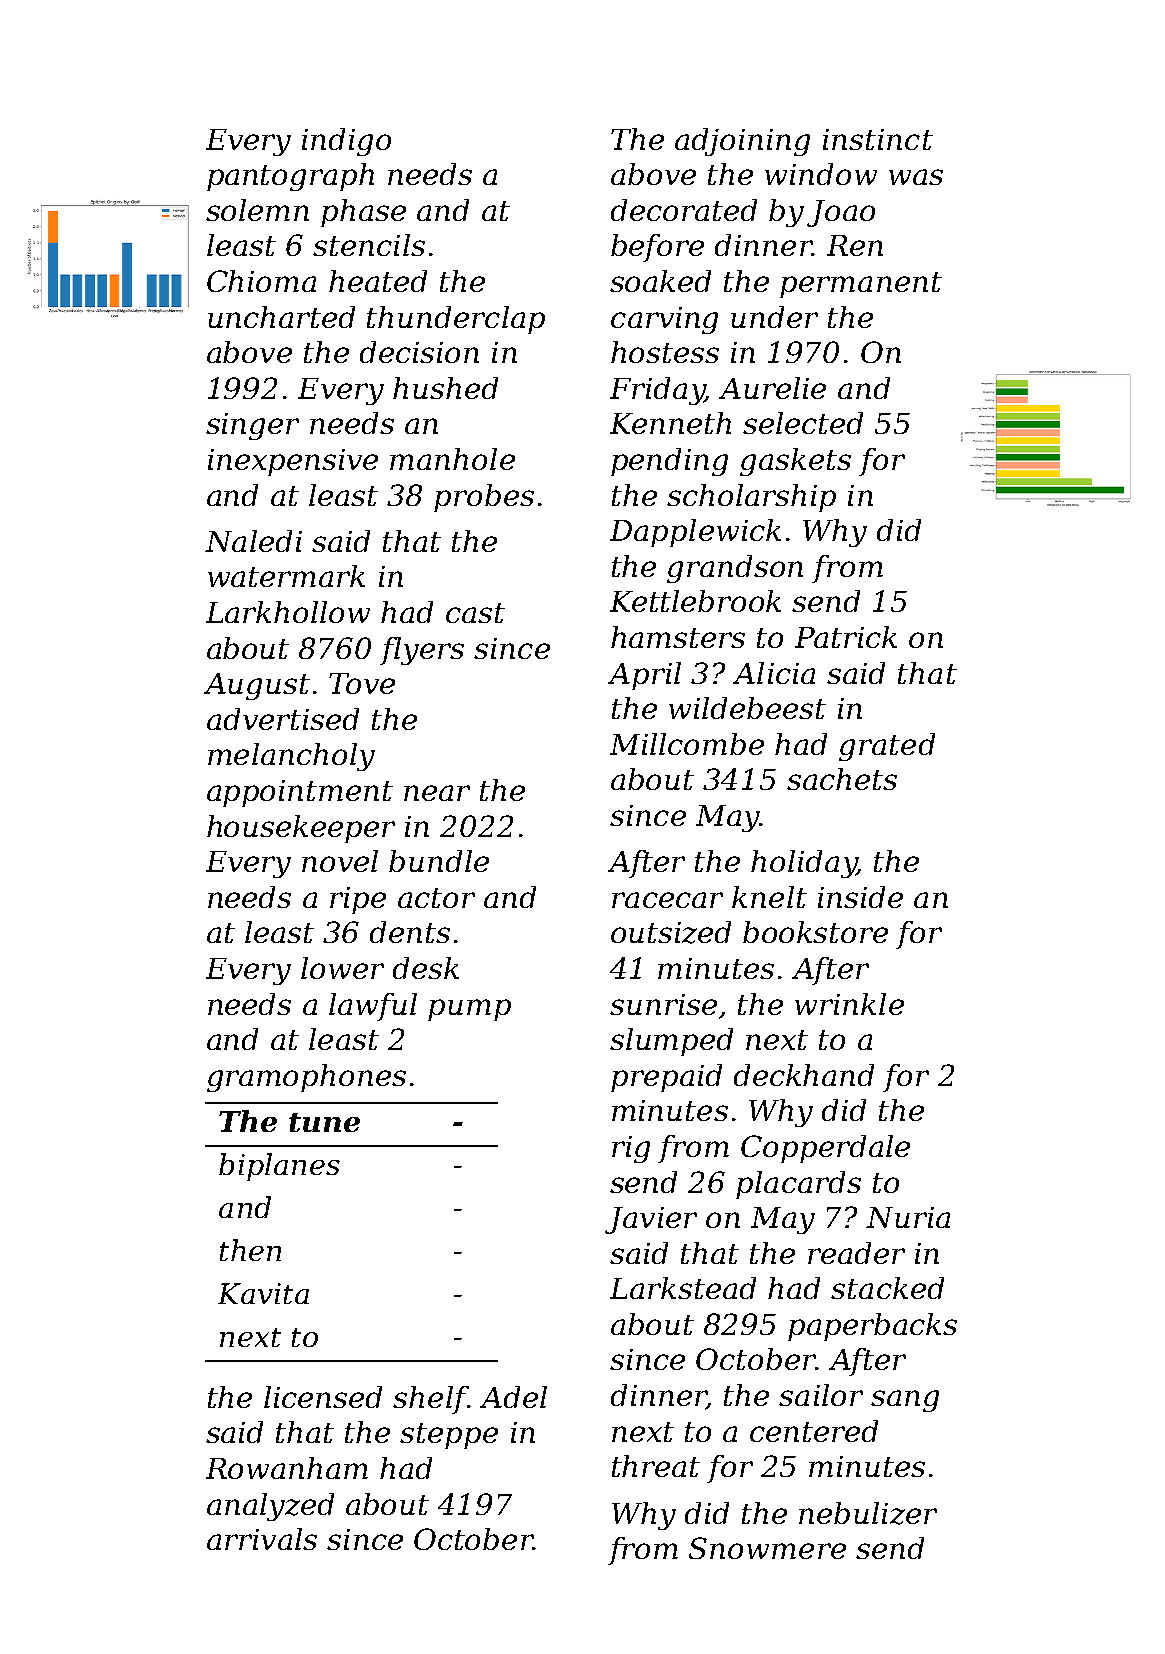 The image size is (1165, 1654). Describe the element at coordinates (803, 423) in the page. I see `selected` at that location.
